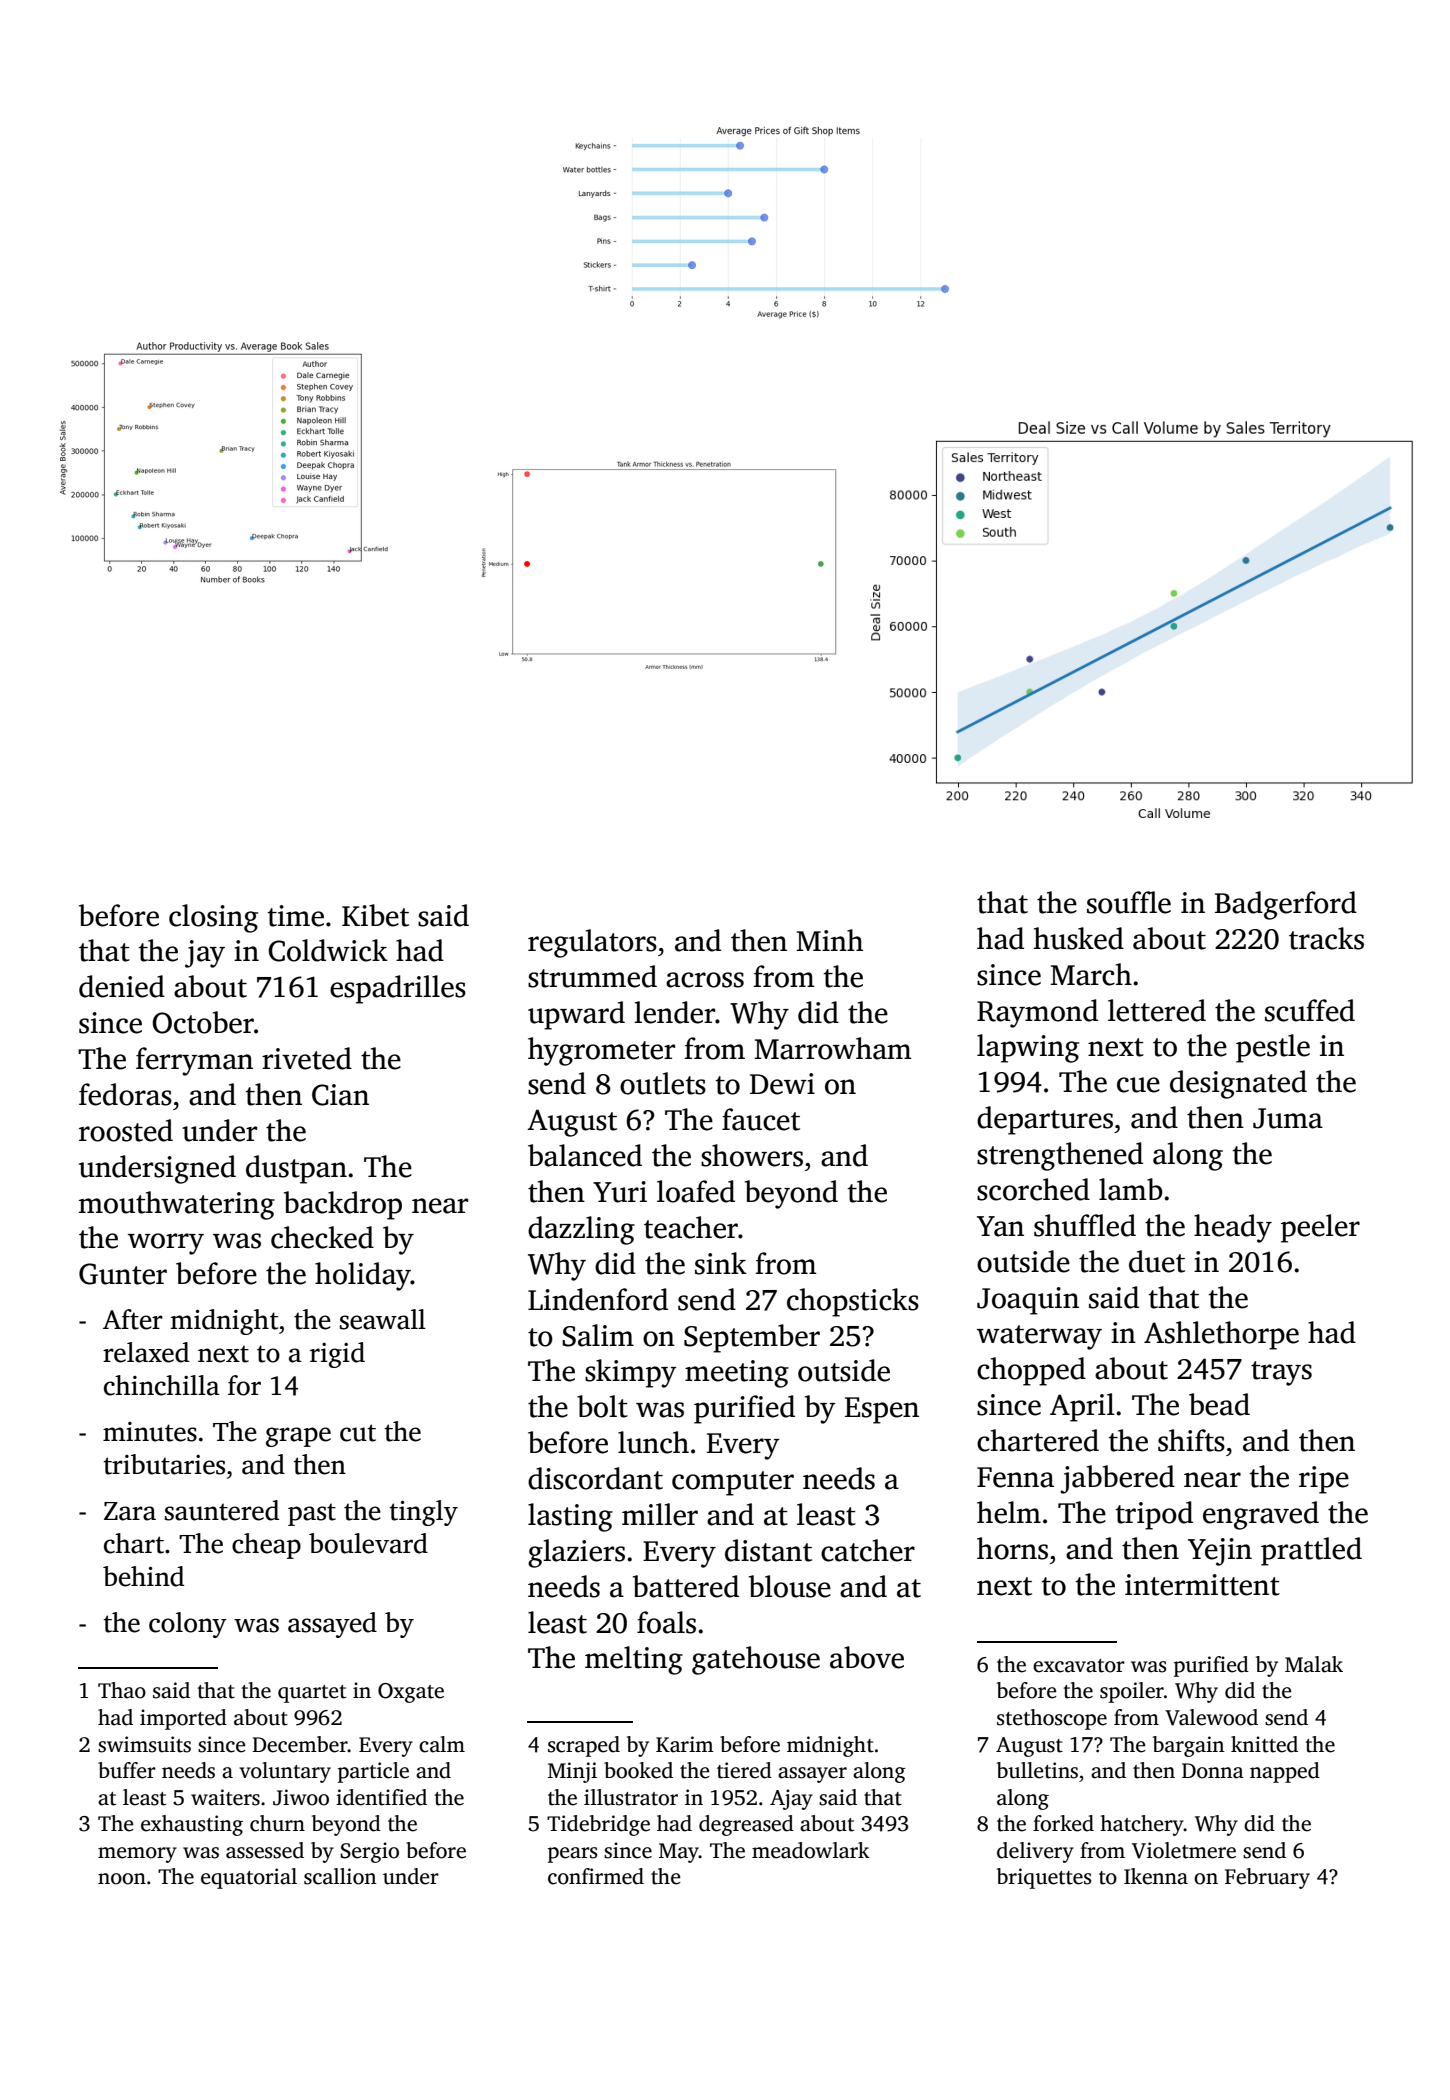  Describe the element at coordinates (1191, 1440) in the screenshot. I see `shifts` at that location.
